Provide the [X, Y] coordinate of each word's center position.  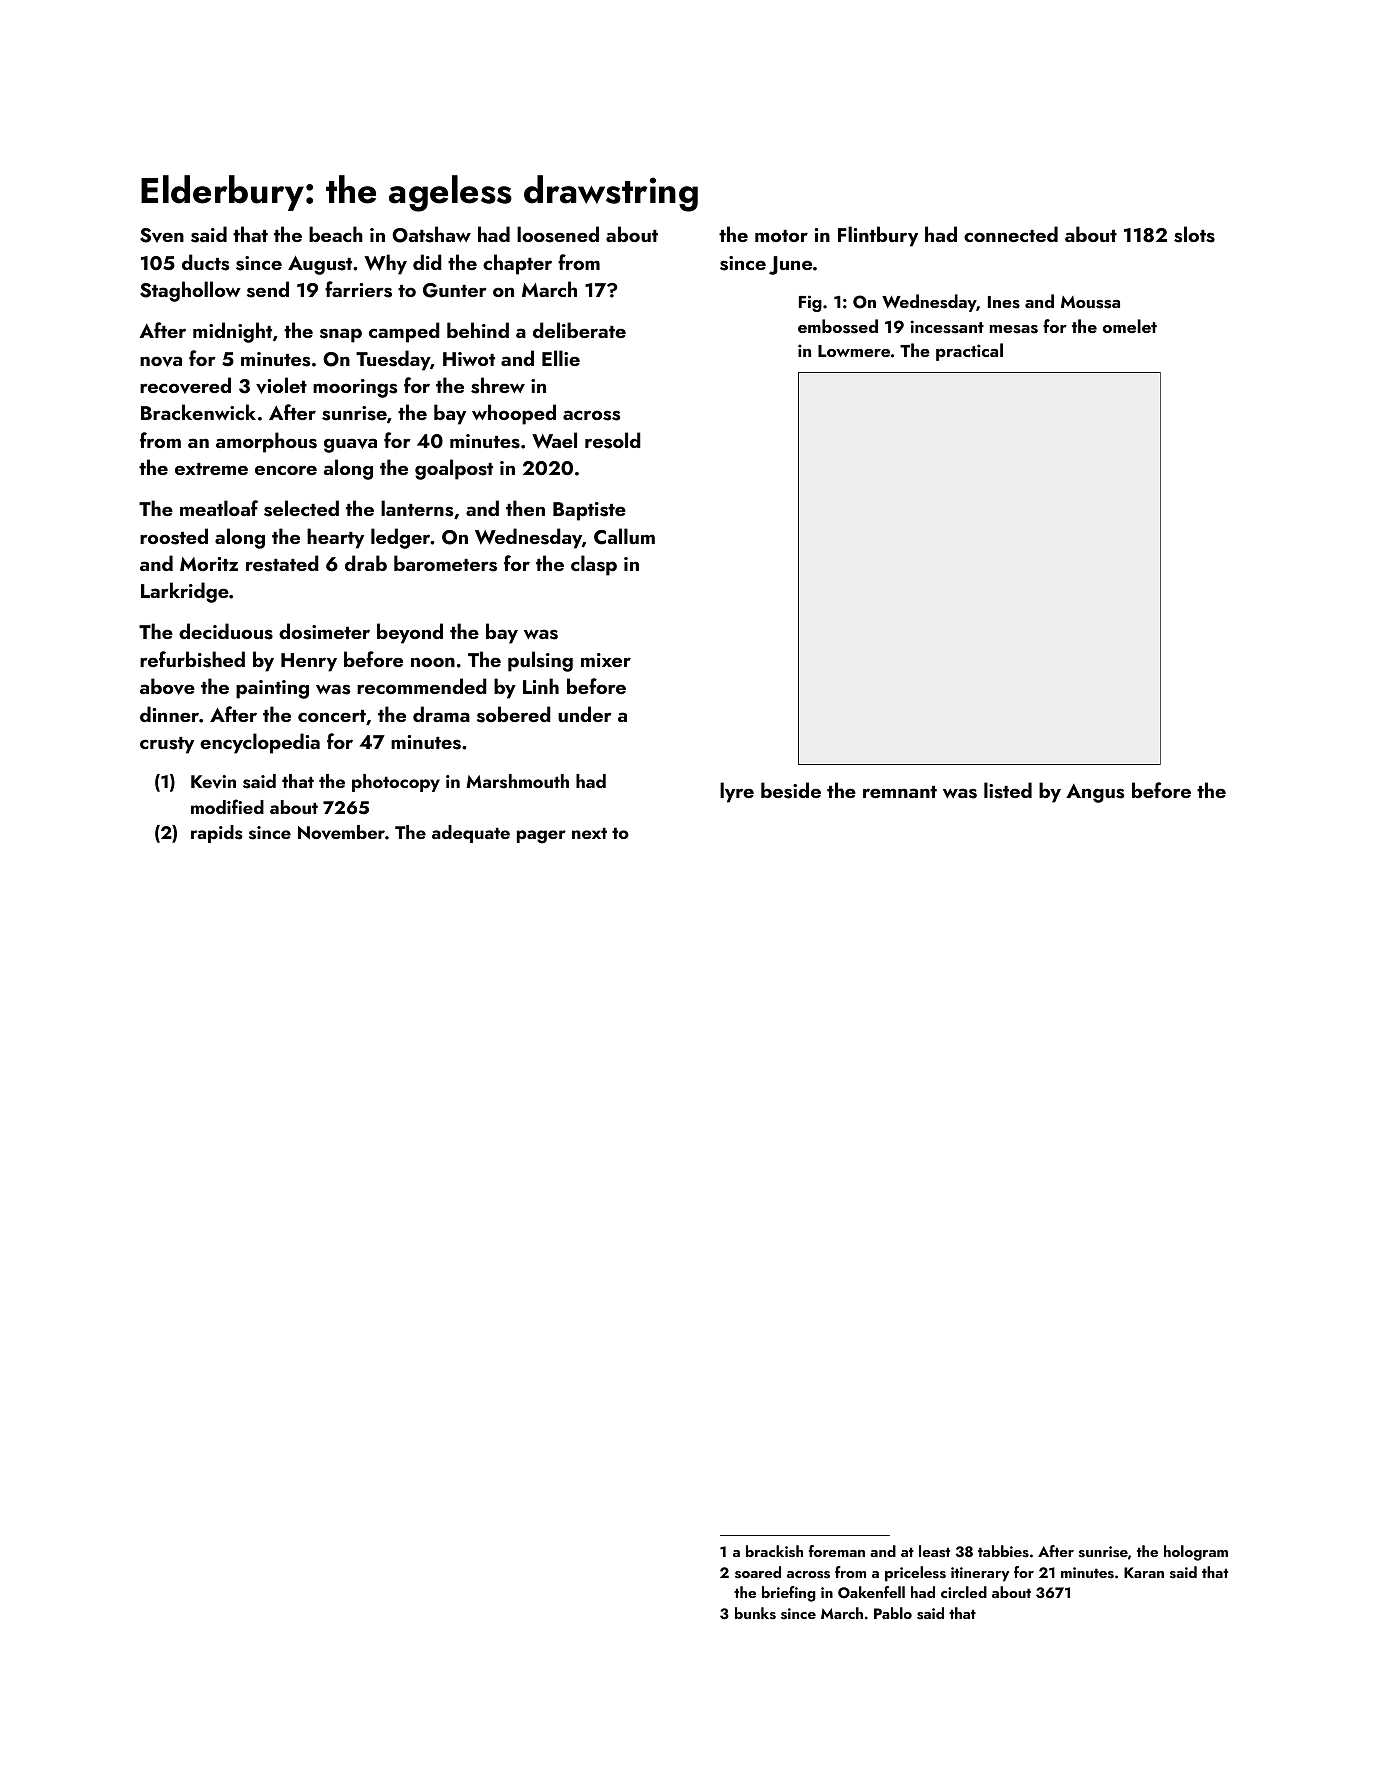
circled [964, 1592]
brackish [774, 1551]
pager [541, 837]
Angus [1095, 793]
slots [1194, 234]
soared [758, 1572]
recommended [422, 686]
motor [781, 236]
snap [341, 335]
